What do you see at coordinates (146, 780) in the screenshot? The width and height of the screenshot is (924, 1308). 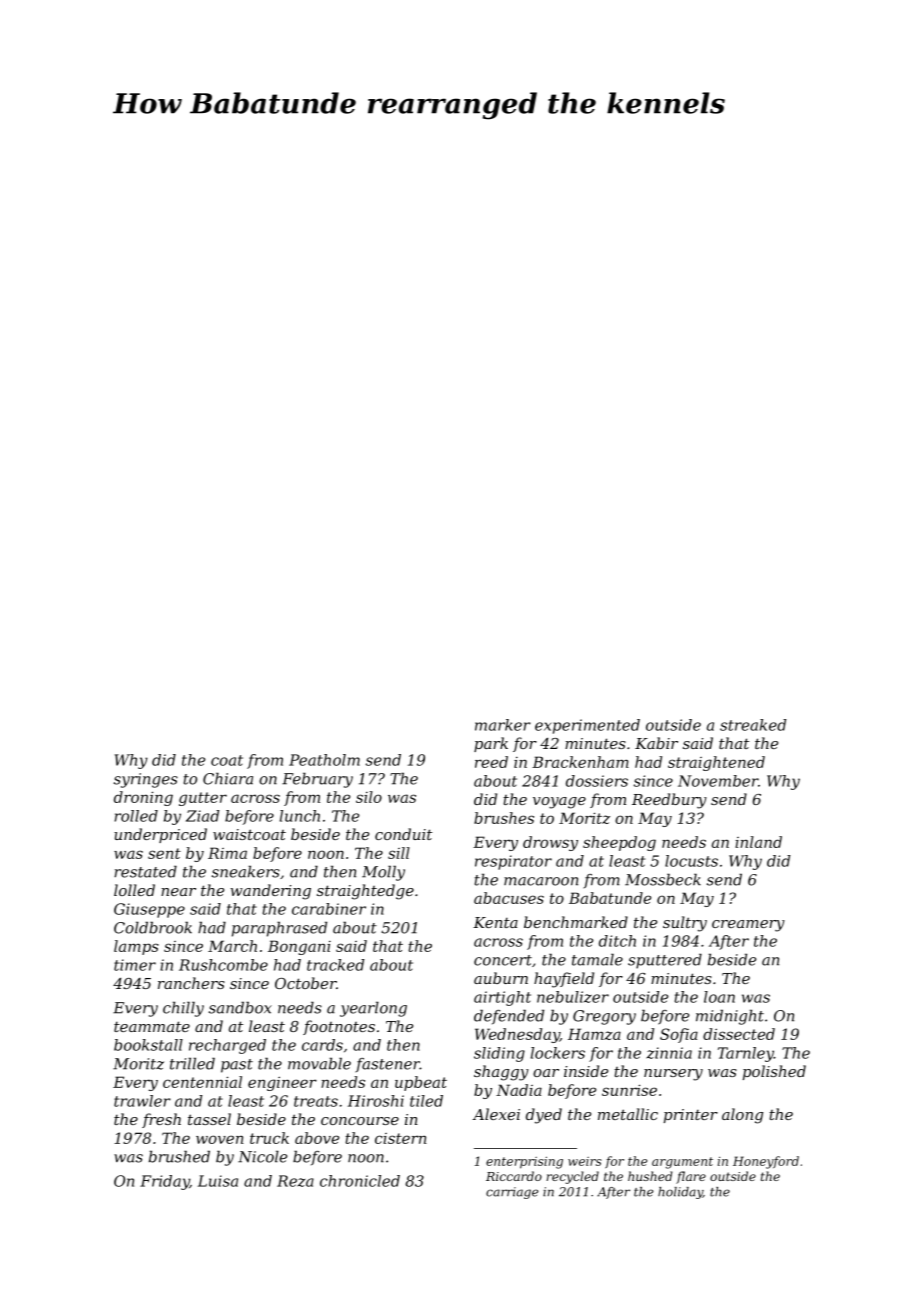 I see `syringes` at bounding box center [146, 780].
